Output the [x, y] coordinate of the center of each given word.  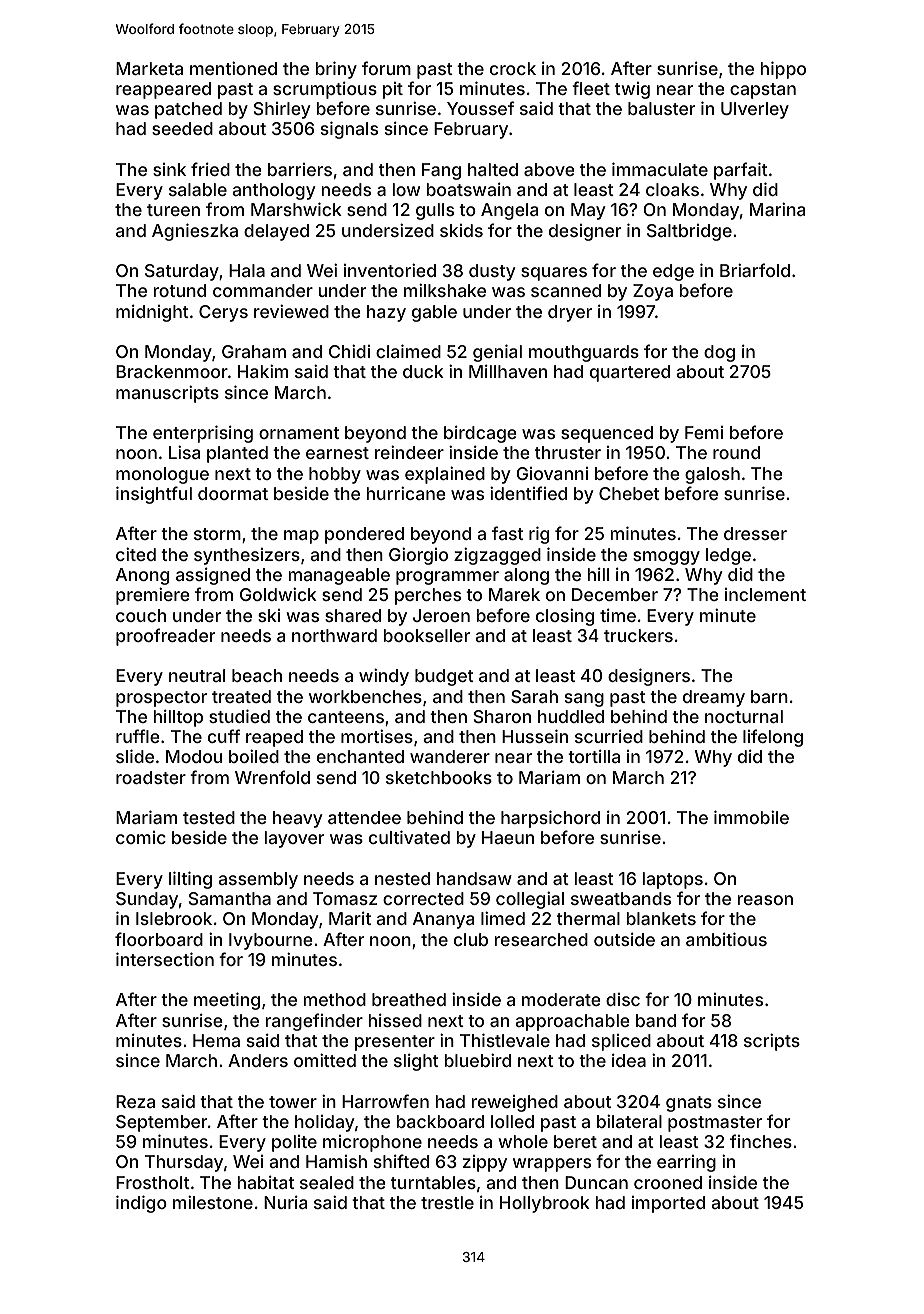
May [588, 211]
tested [209, 817]
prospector [161, 699]
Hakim [263, 371]
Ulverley [755, 110]
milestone [213, 1202]
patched [188, 110]
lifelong [773, 738]
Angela [509, 211]
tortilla [594, 756]
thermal [588, 918]
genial [497, 353]
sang [584, 700]
